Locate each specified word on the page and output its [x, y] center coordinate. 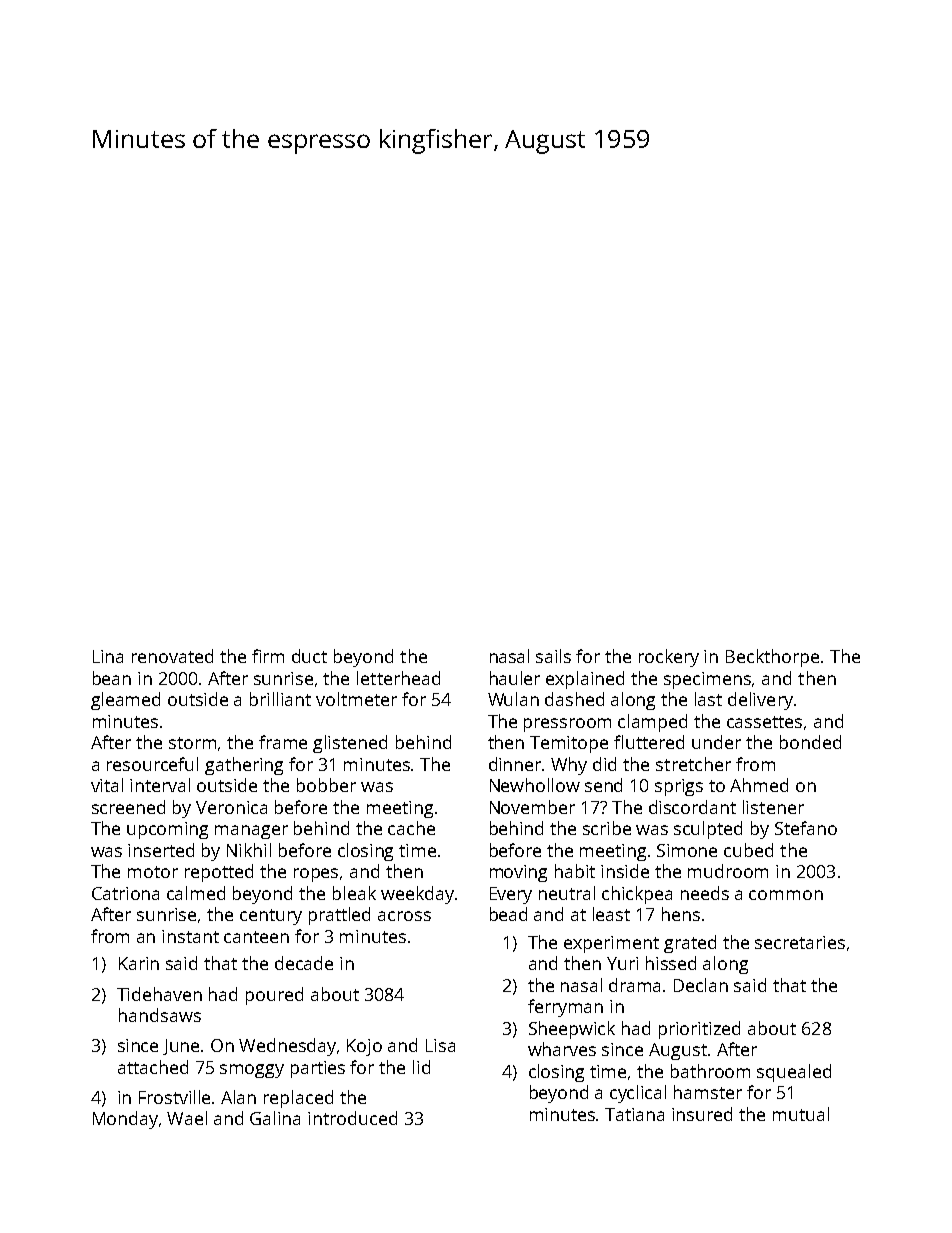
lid [421, 1067]
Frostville [174, 1097]
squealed [794, 1073]
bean [112, 678]
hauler [515, 678]
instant [190, 936]
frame [283, 742]
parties [318, 1069]
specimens [707, 680]
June [182, 1047]
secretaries [800, 942]
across [404, 916]
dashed [574, 699]
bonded [810, 742]
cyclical [638, 1094]
